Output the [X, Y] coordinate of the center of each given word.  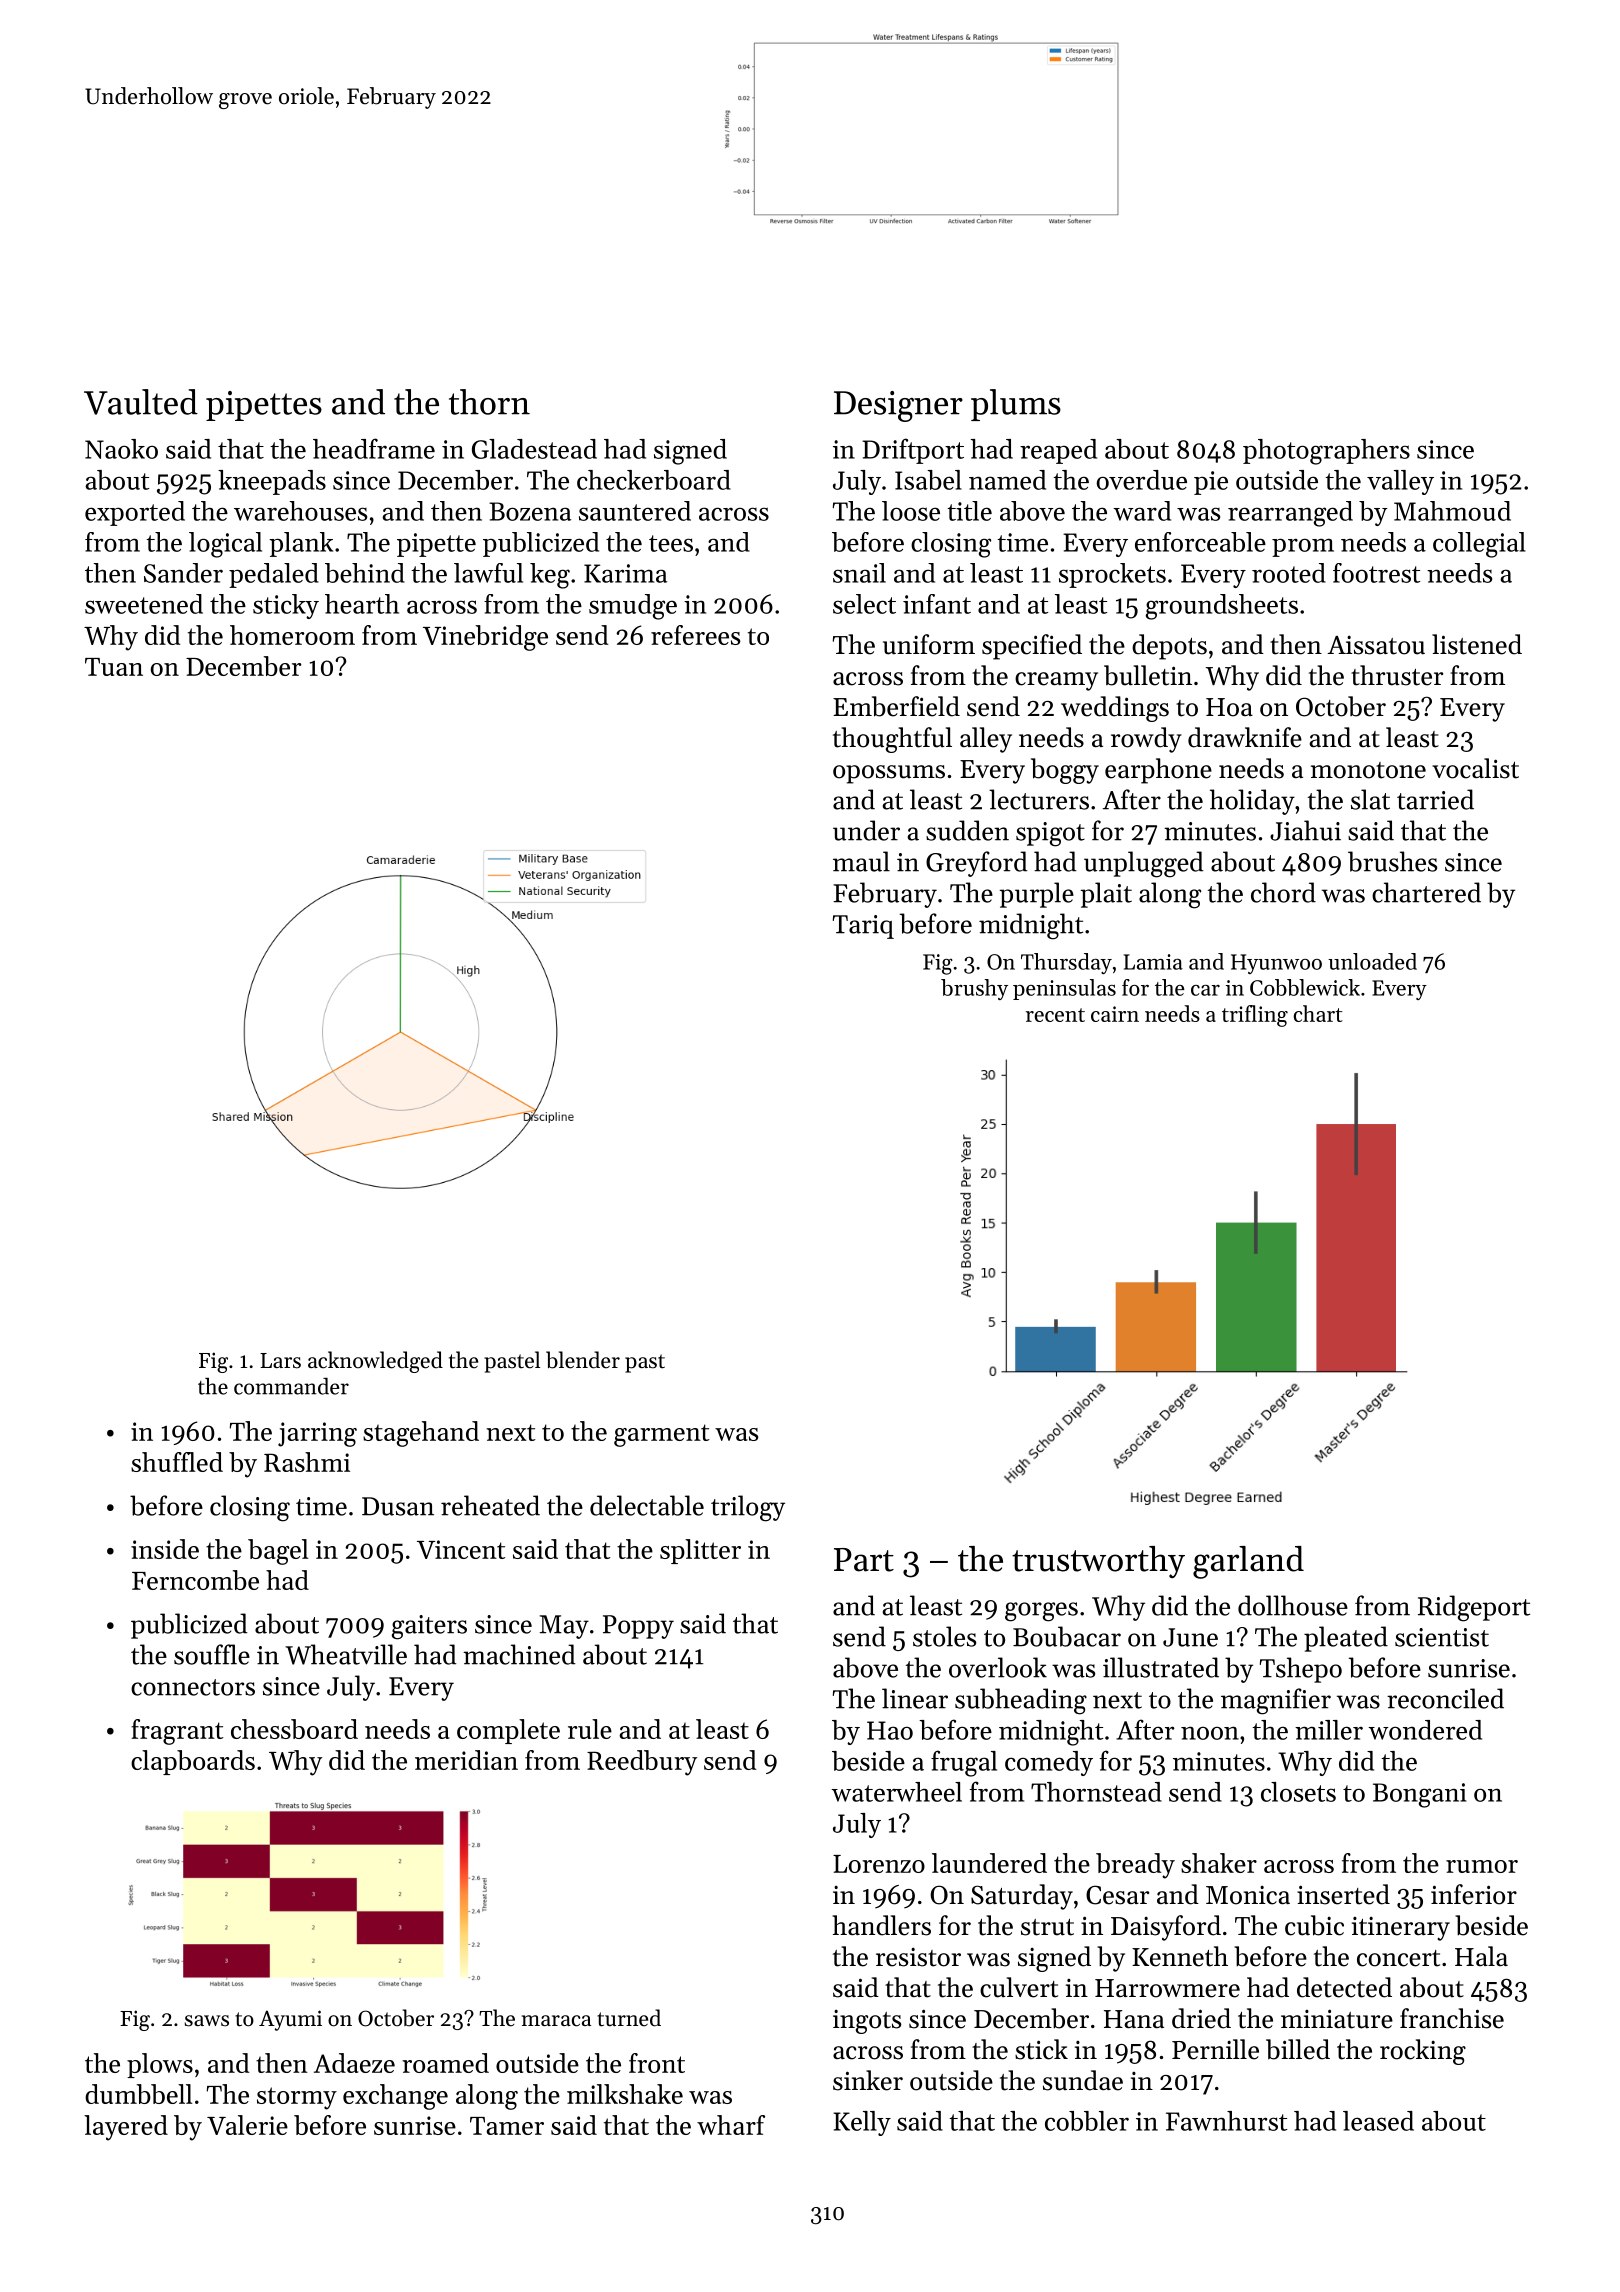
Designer [898, 406]
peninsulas [1064, 989]
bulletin [1148, 675]
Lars [280, 1361]
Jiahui [1305, 830]
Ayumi [290, 2020]
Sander [183, 573]
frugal [964, 1763]
